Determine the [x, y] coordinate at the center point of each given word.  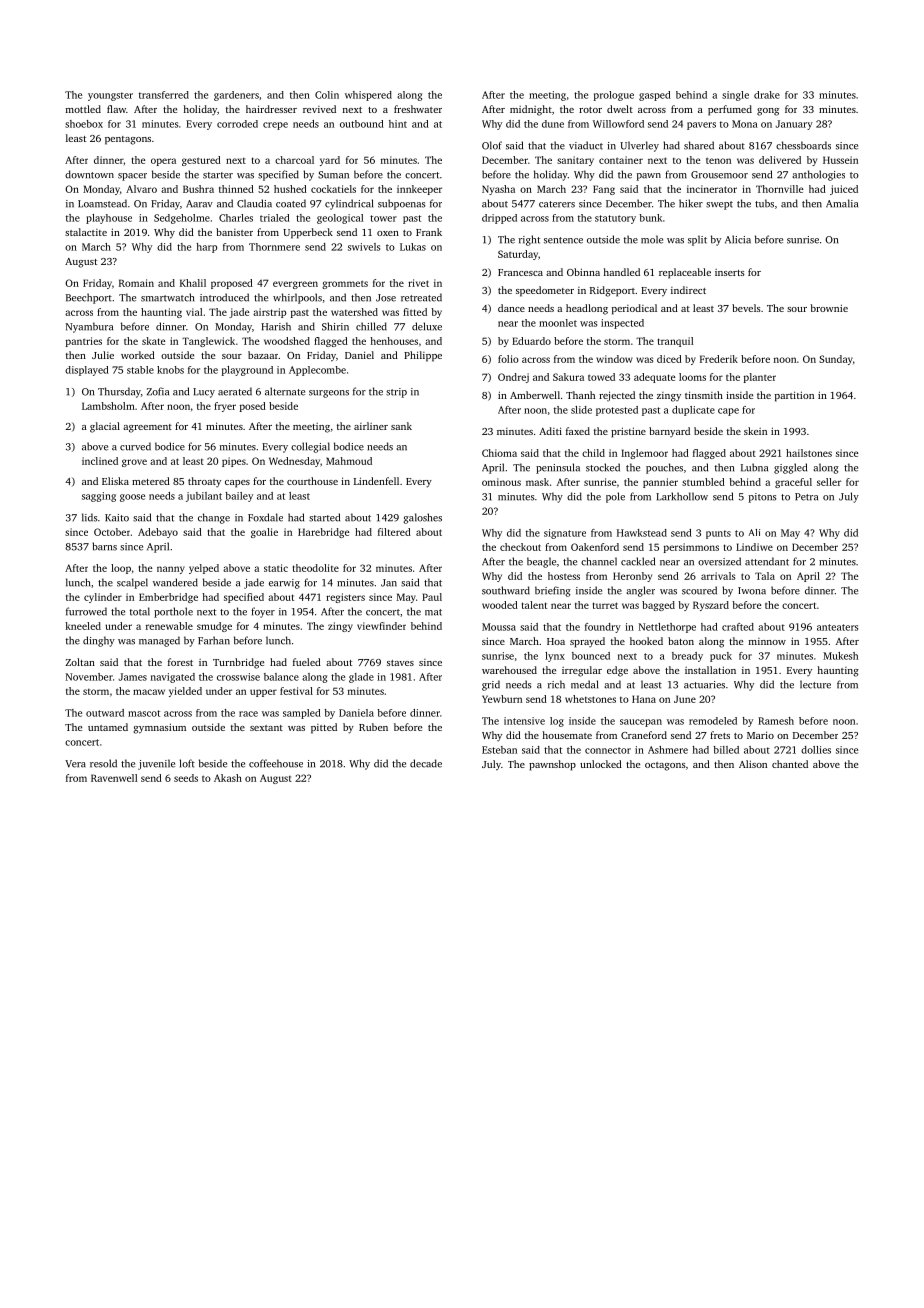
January [794, 125]
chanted [790, 764]
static [276, 568]
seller [829, 482]
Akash [228, 778]
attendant [767, 561]
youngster [110, 96]
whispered [368, 96]
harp [206, 248]
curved [135, 446]
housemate [567, 735]
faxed [578, 431]
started [324, 517]
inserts [730, 272]
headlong [587, 309]
